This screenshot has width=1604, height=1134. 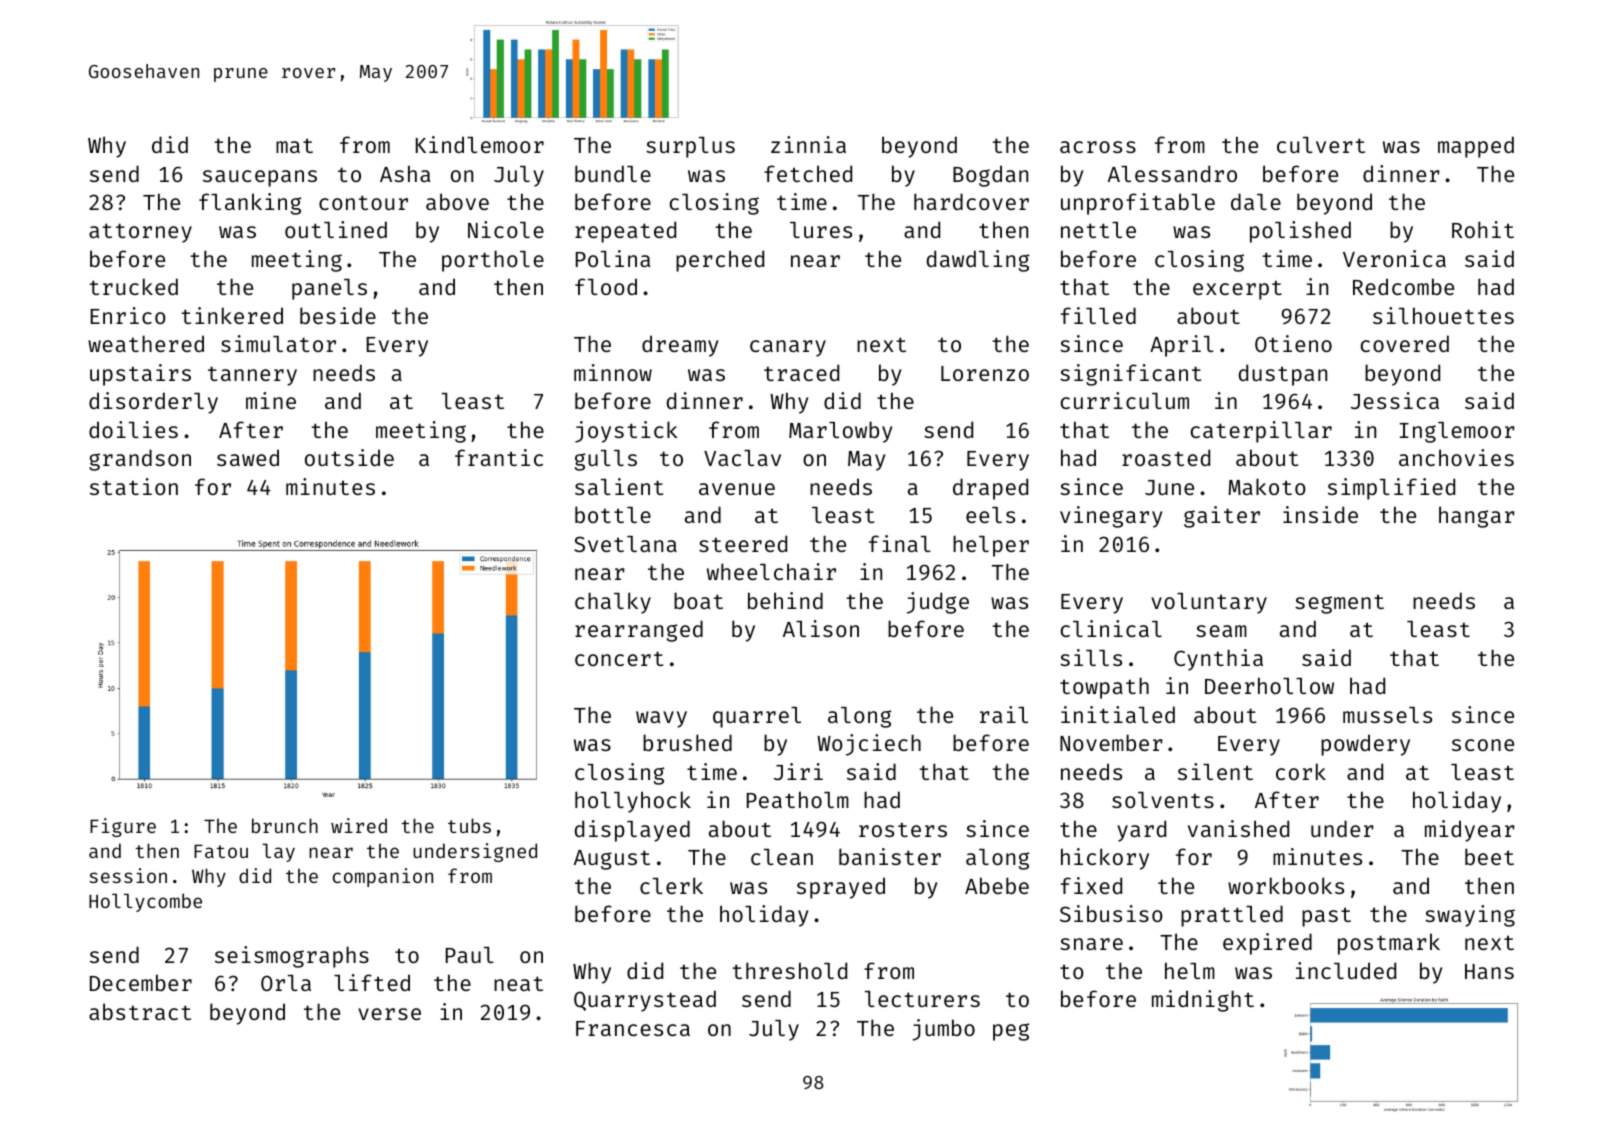 I want to click on Cynthia, so click(x=1218, y=660).
